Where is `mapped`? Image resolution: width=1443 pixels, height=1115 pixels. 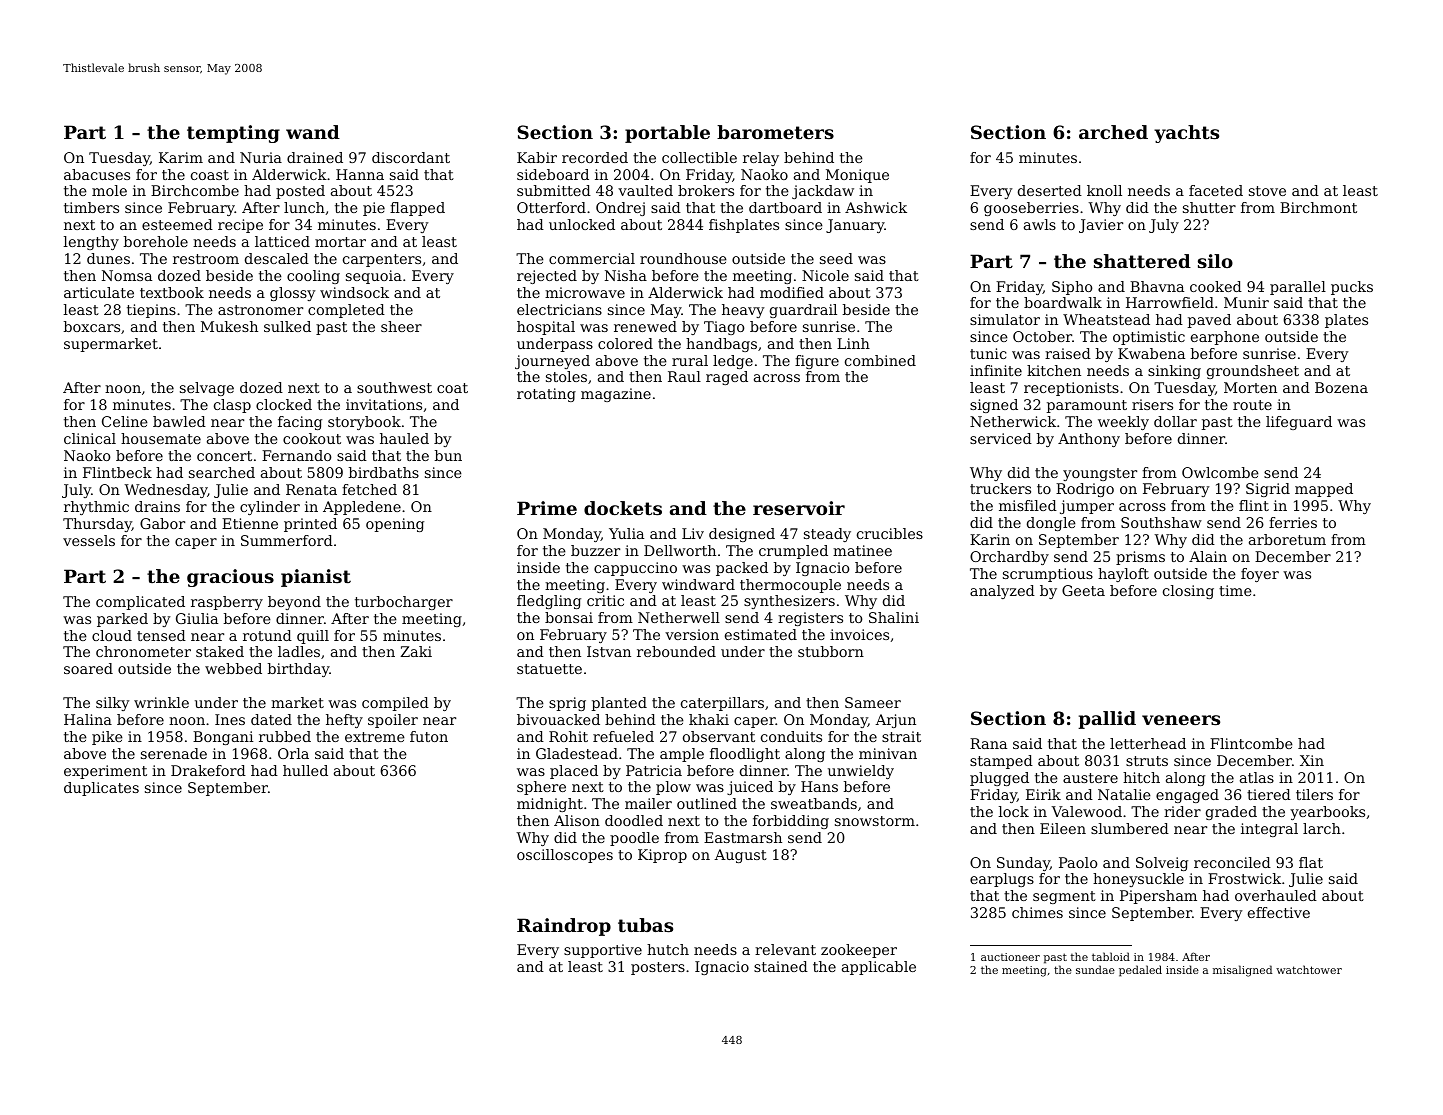 mapped is located at coordinates (1324, 490).
